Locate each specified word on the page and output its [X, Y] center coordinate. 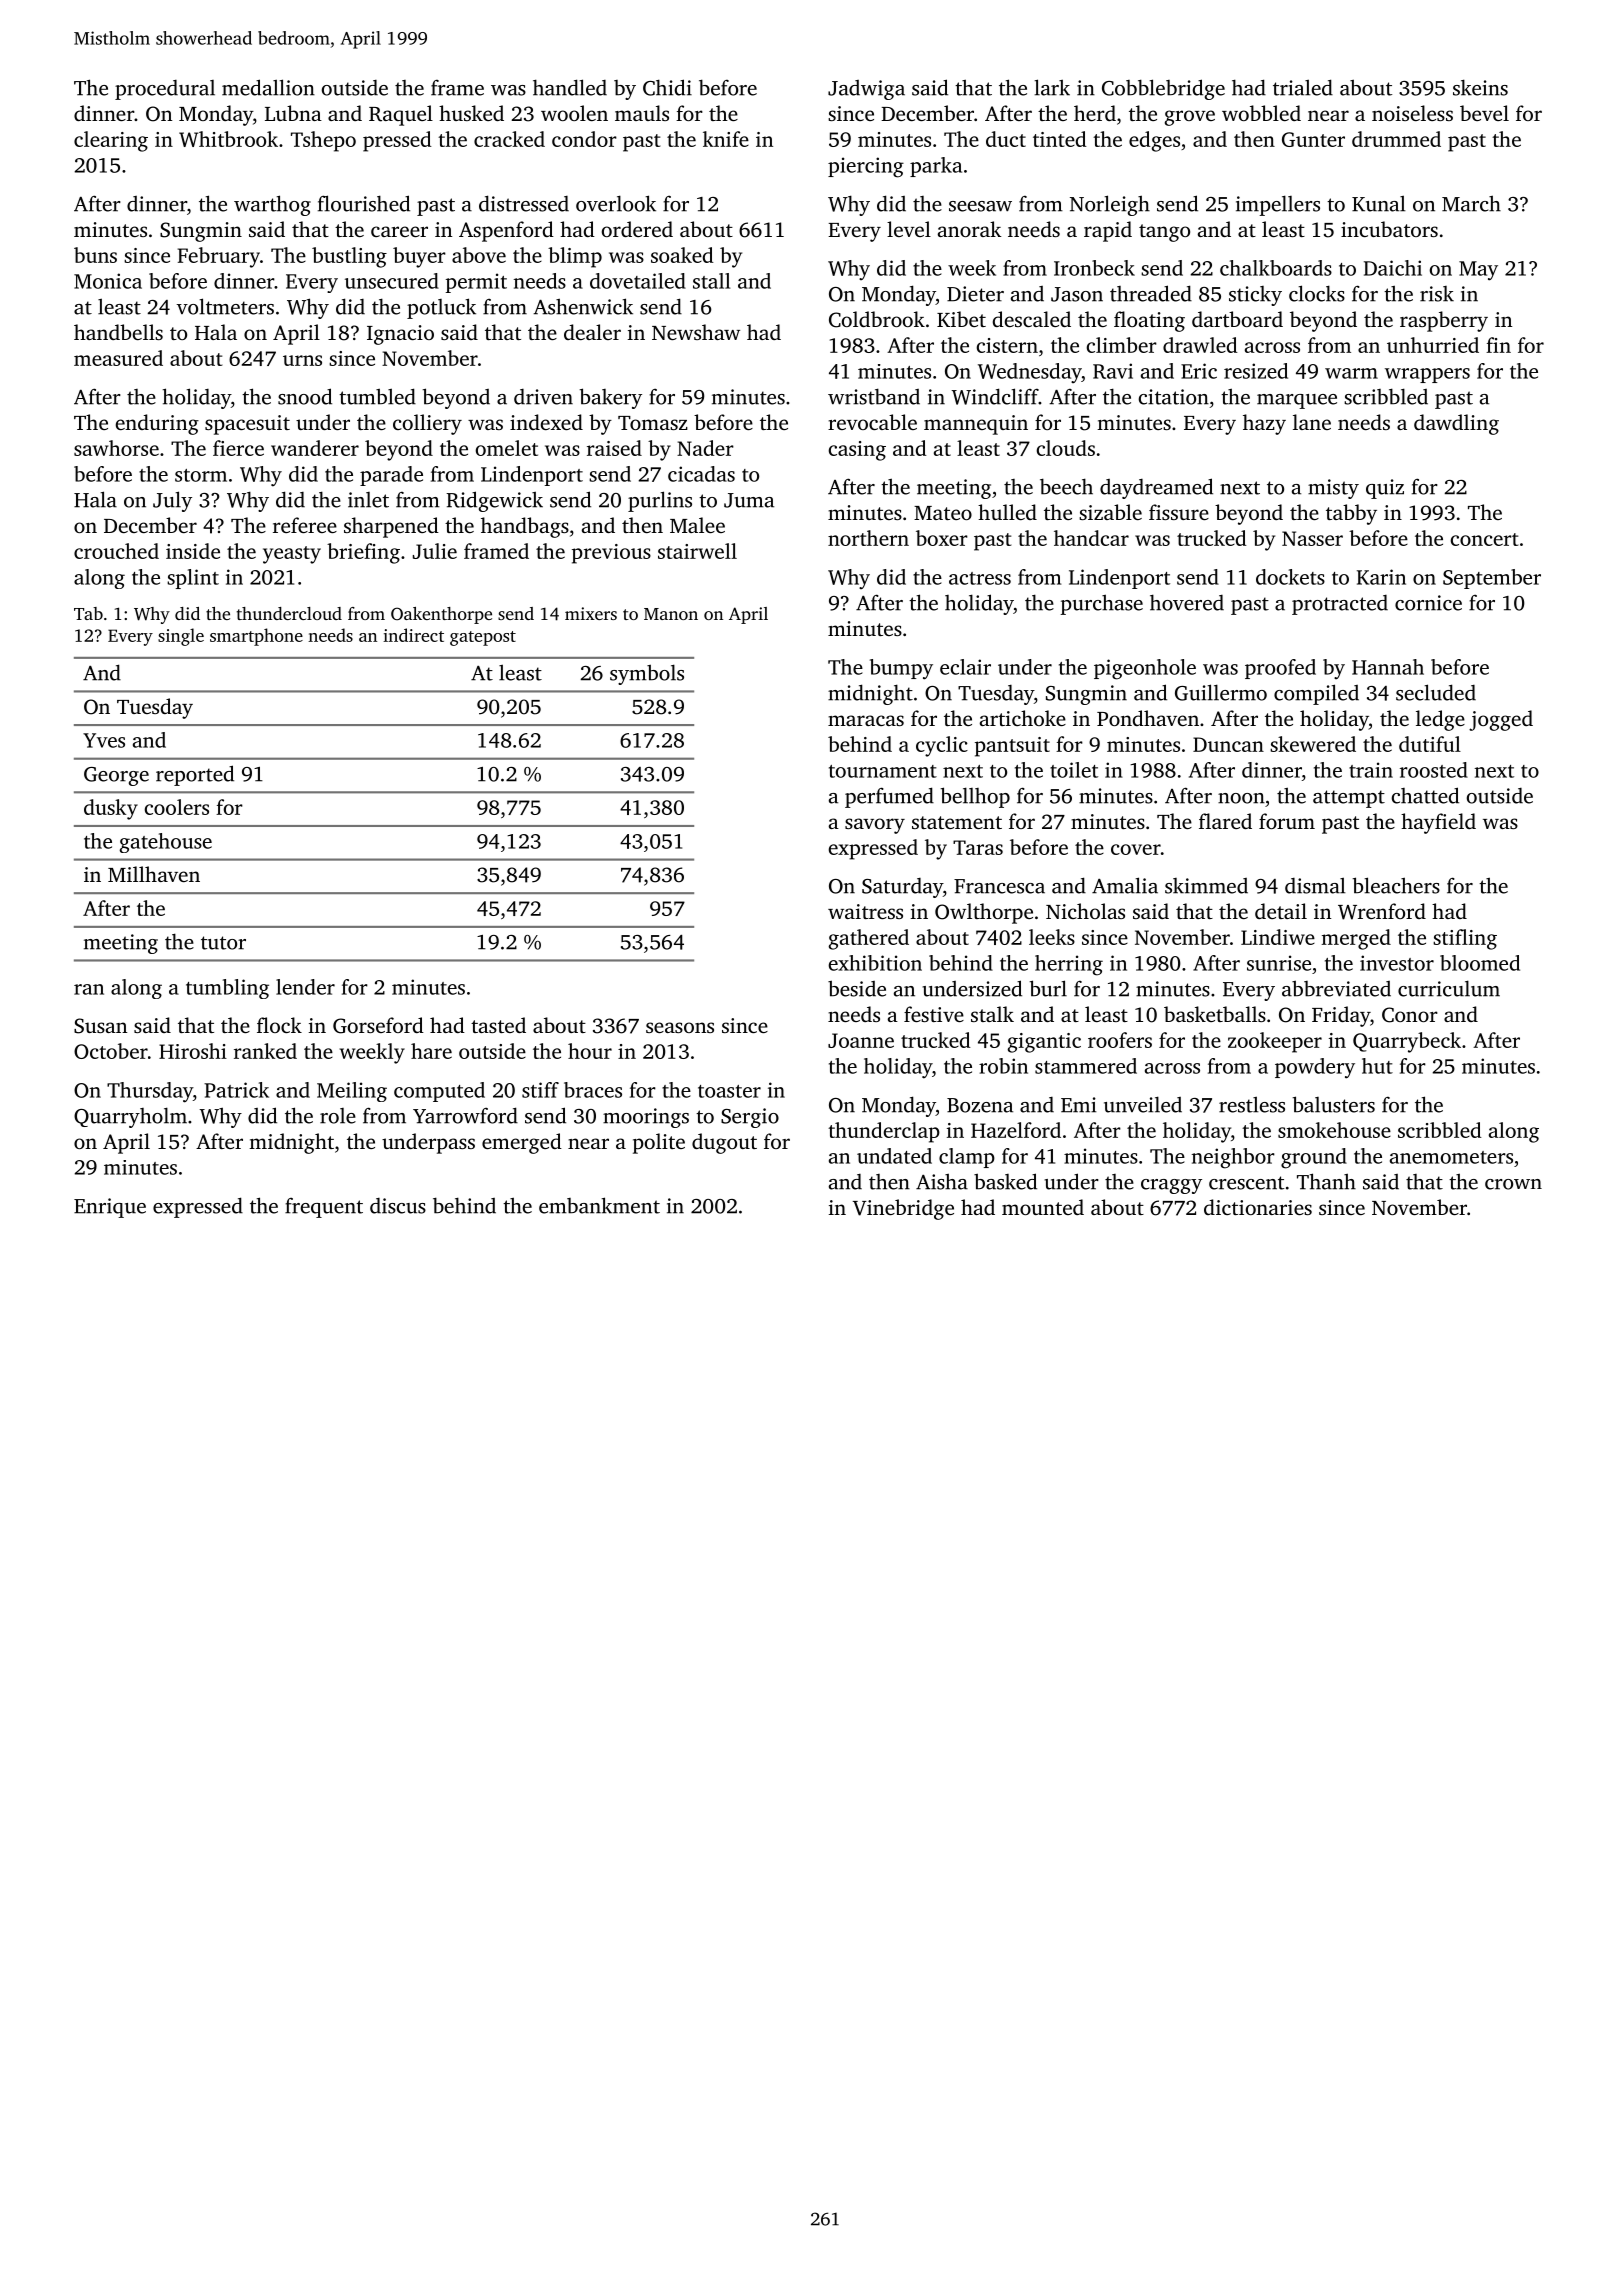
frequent [324, 1207]
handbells [118, 332]
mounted [1043, 1207]
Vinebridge [903, 1209]
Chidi [667, 87]
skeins [1480, 87]
